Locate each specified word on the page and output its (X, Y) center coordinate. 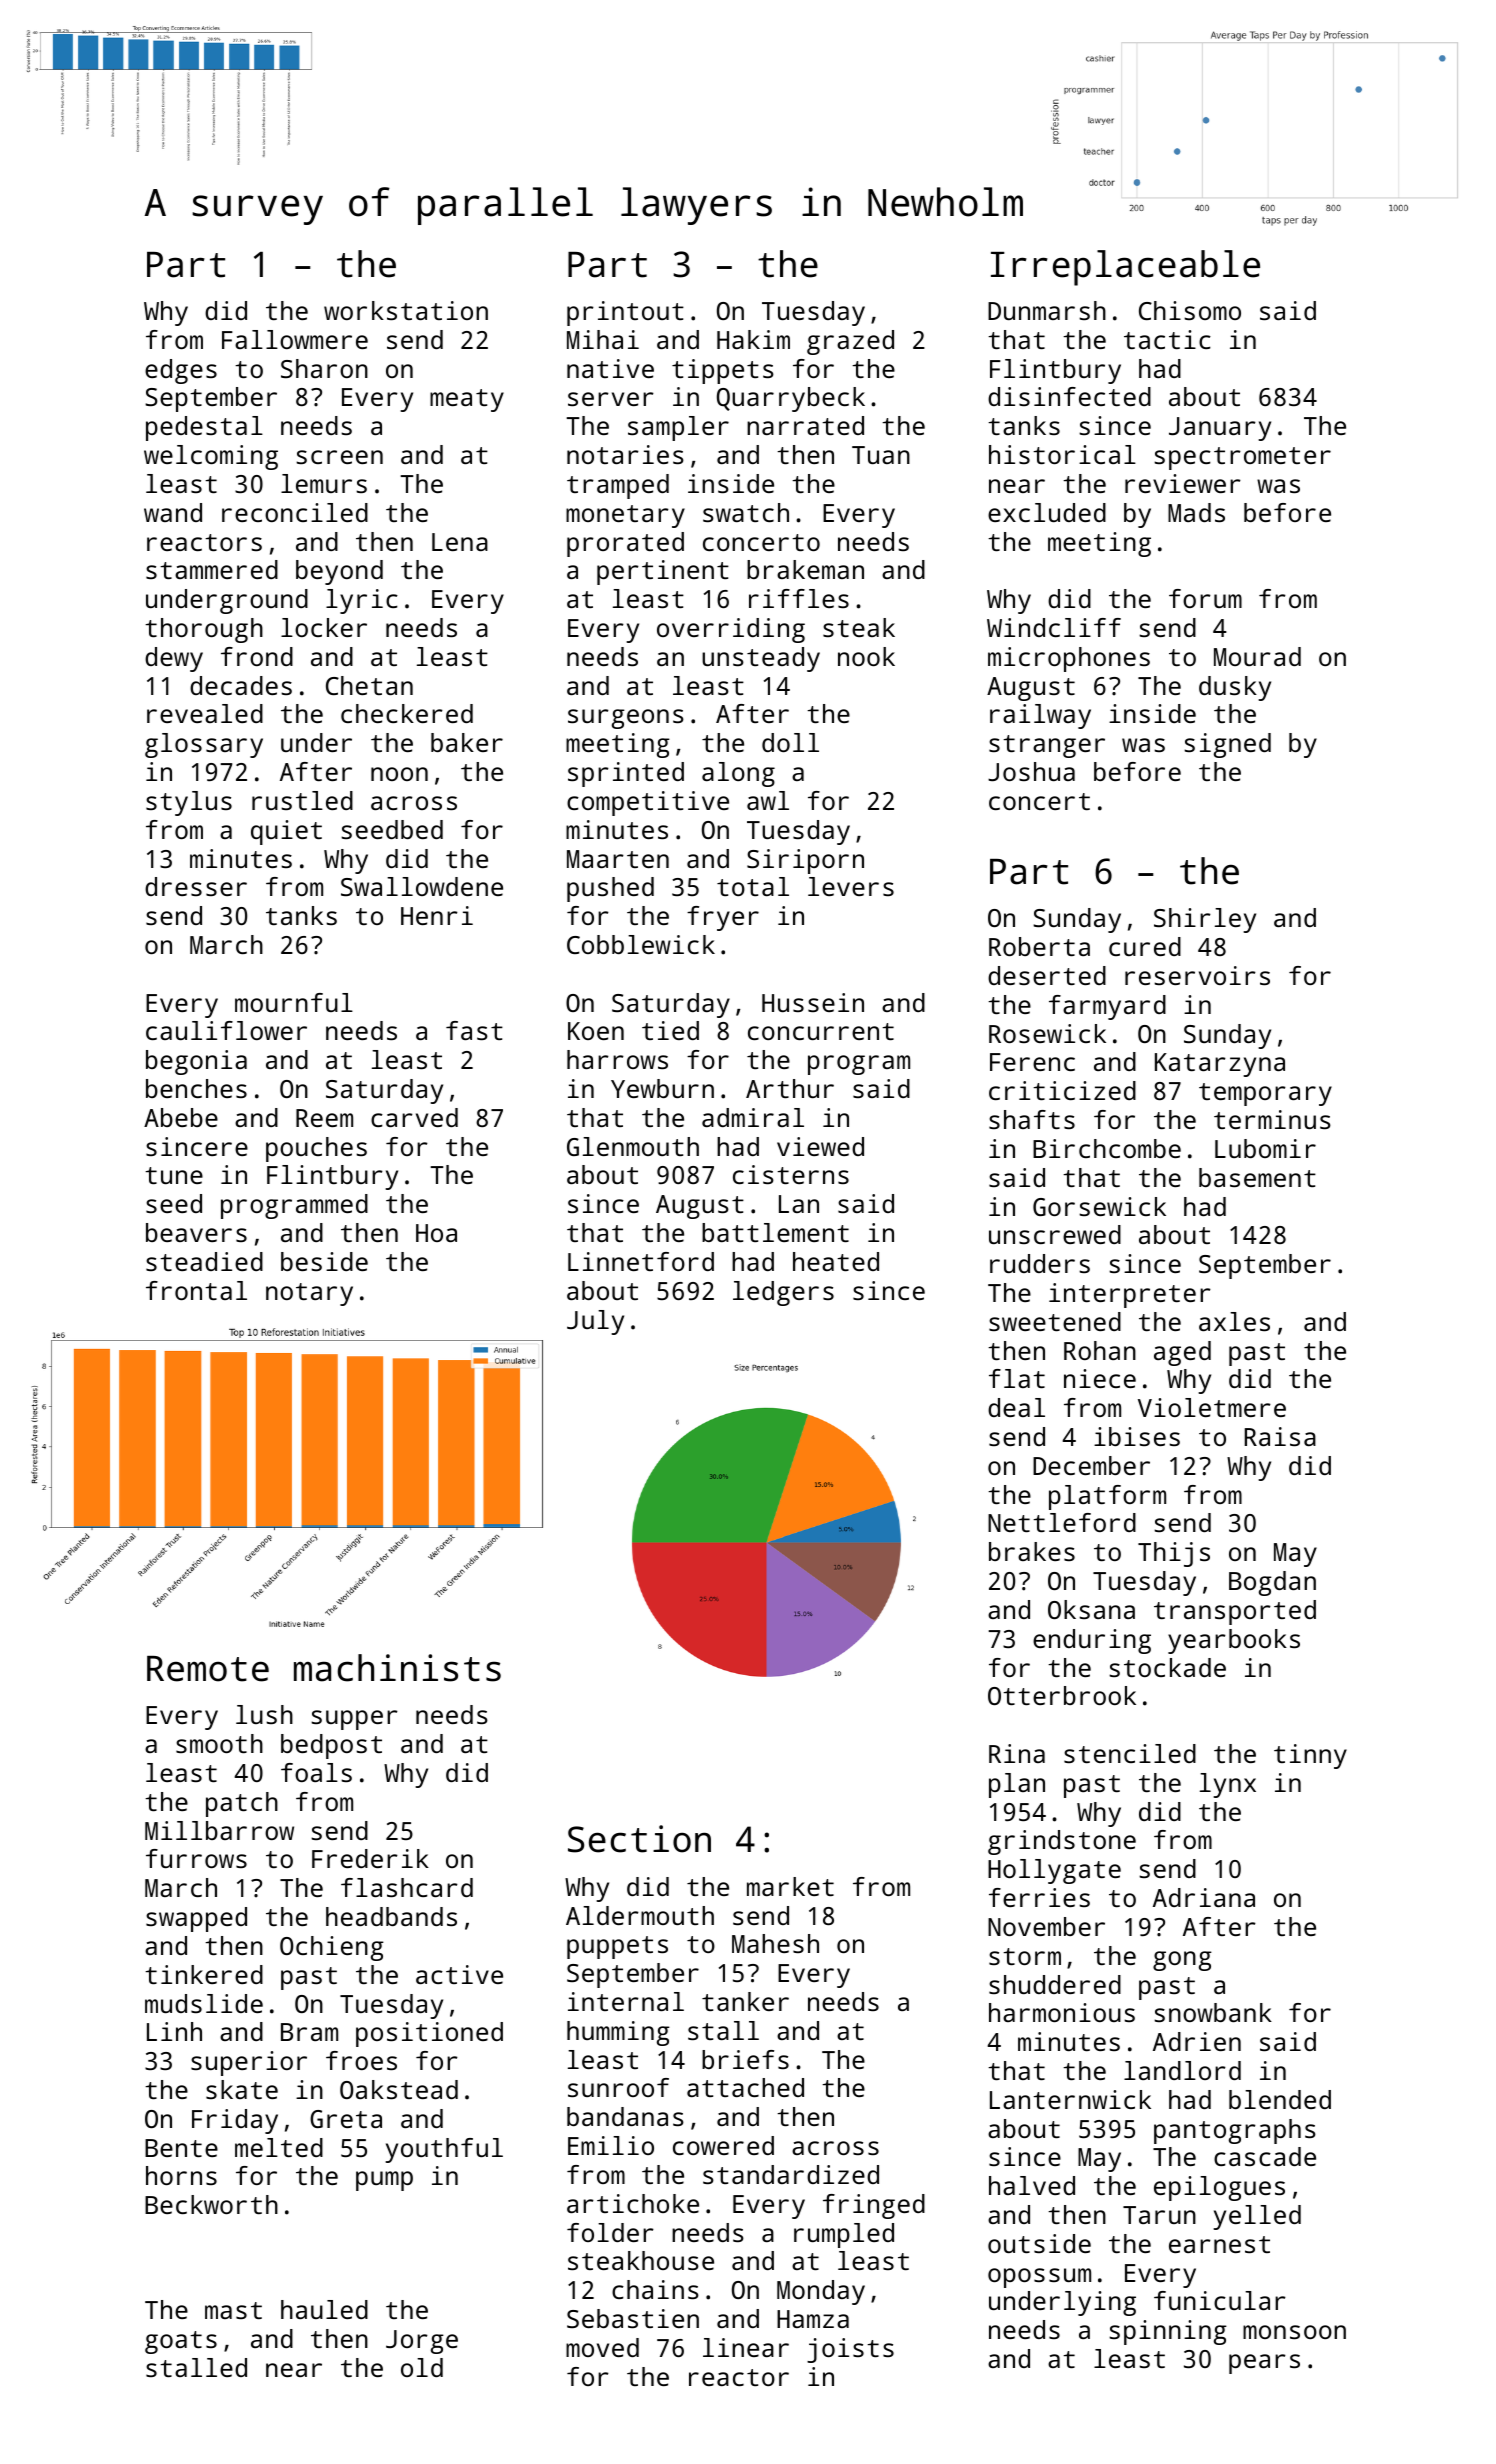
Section (639, 1839)
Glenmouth (633, 1146)
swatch (746, 512)
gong (1182, 1961)
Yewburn (662, 1088)
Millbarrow (219, 1830)
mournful (294, 1002)
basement (1257, 1177)
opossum (1039, 2278)
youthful (444, 2150)
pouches (316, 1149)
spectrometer (1242, 458)
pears (1264, 2364)
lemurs (324, 483)
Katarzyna (1220, 1065)
